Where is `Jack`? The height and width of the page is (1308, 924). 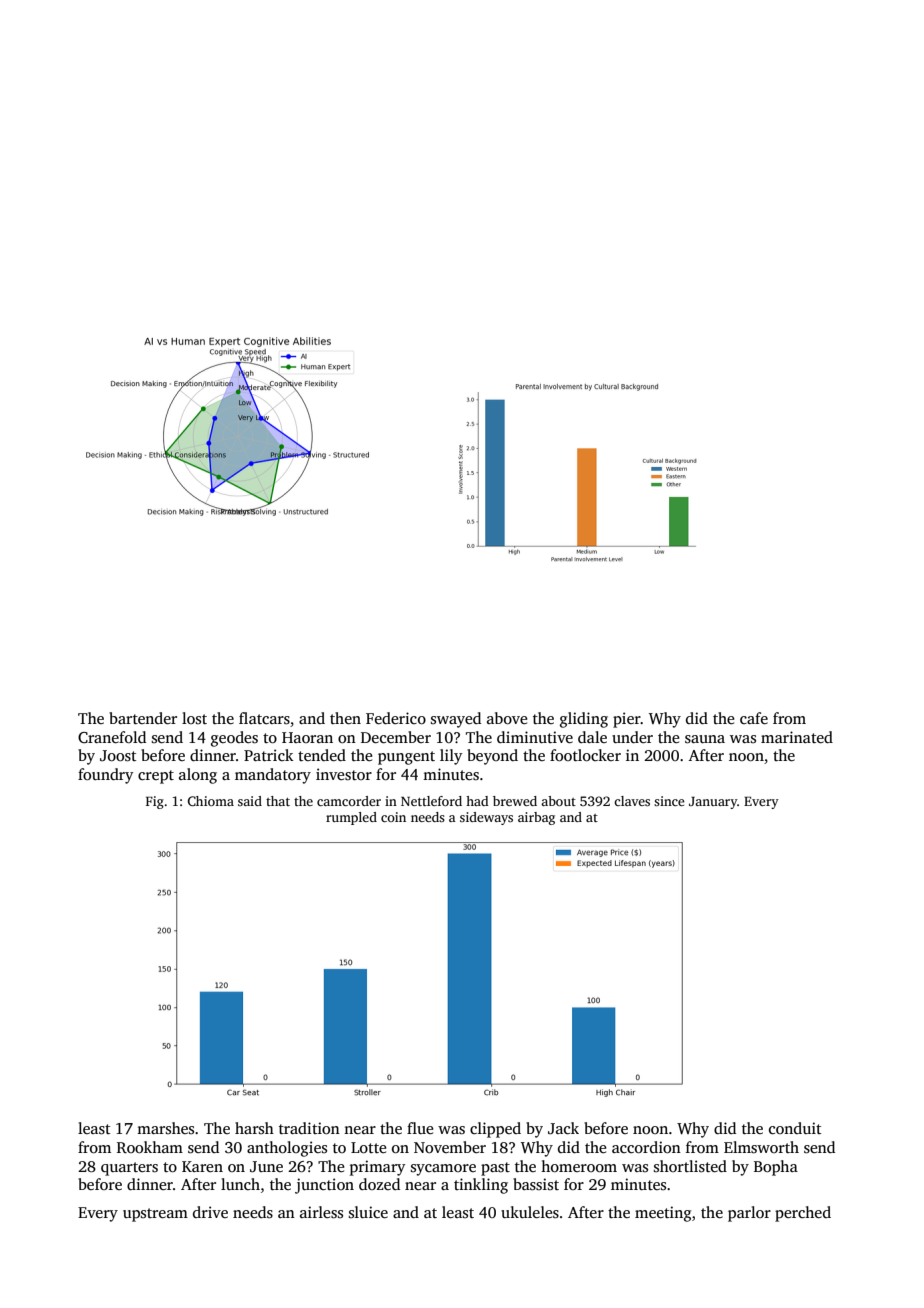 Jack is located at coordinates (563, 1128).
